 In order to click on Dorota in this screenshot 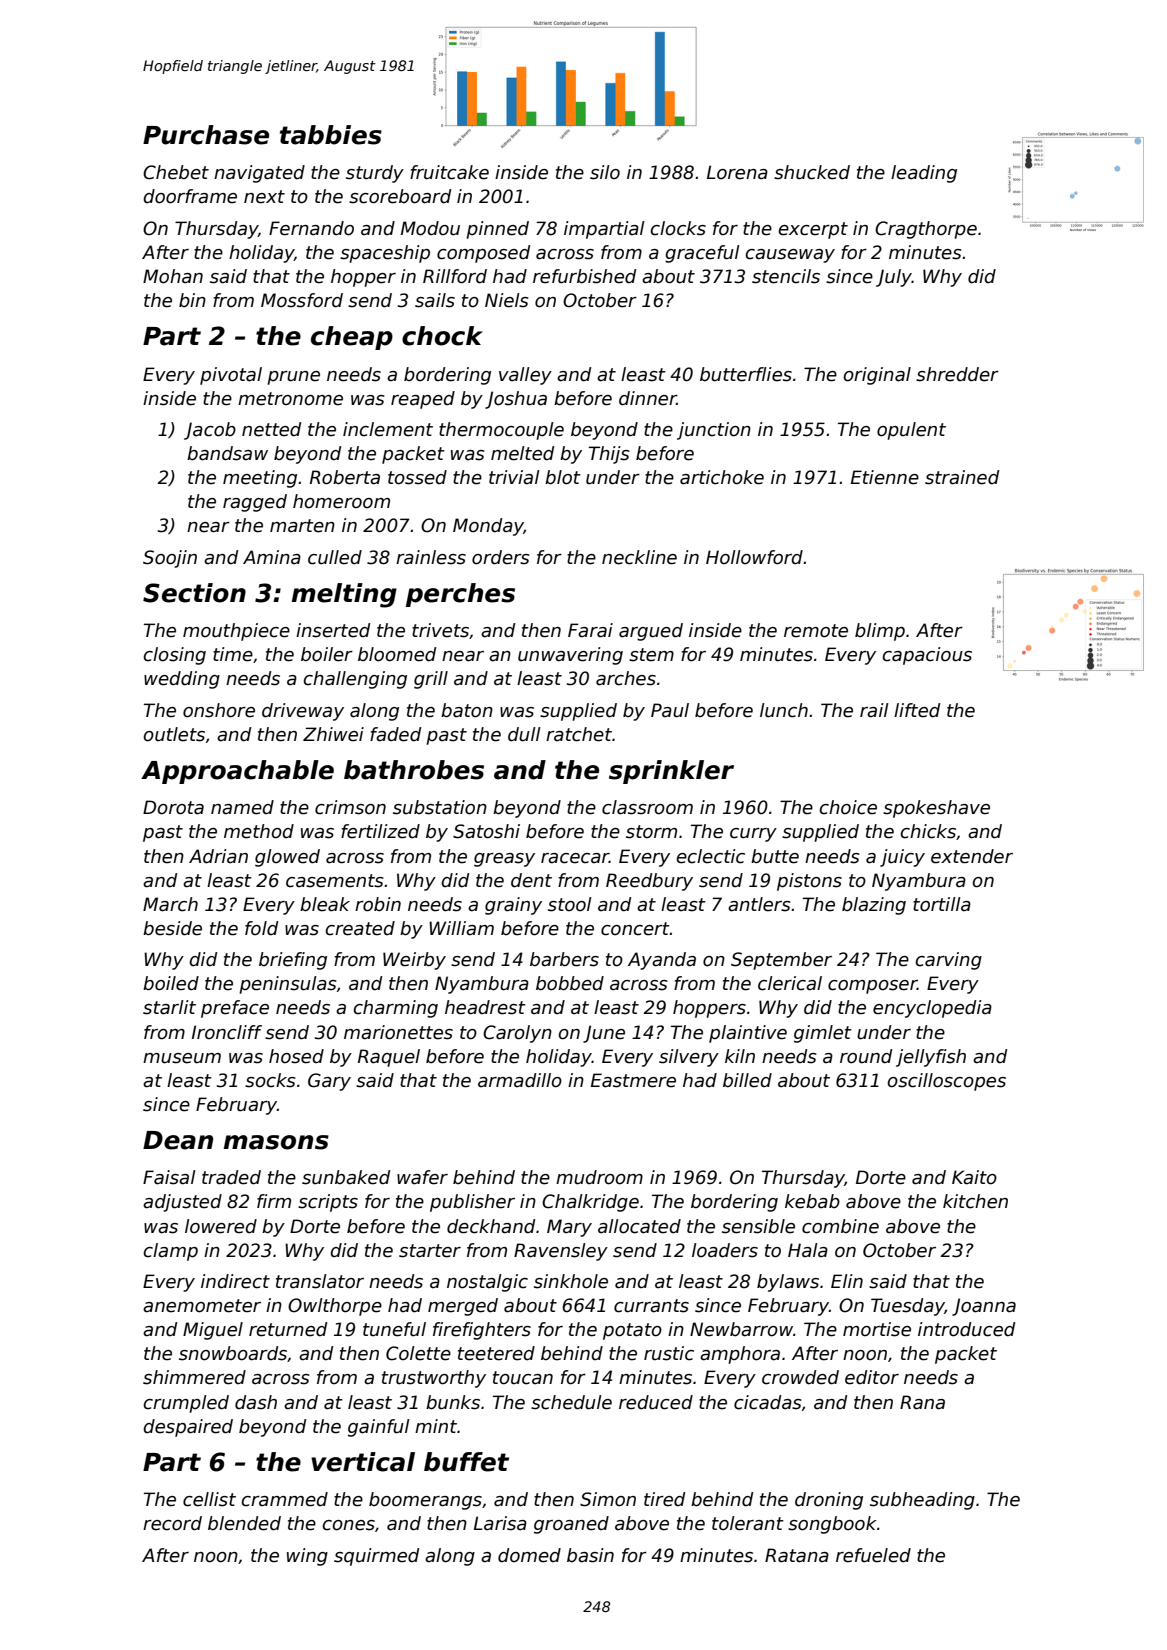, I will do `click(173, 807)`.
